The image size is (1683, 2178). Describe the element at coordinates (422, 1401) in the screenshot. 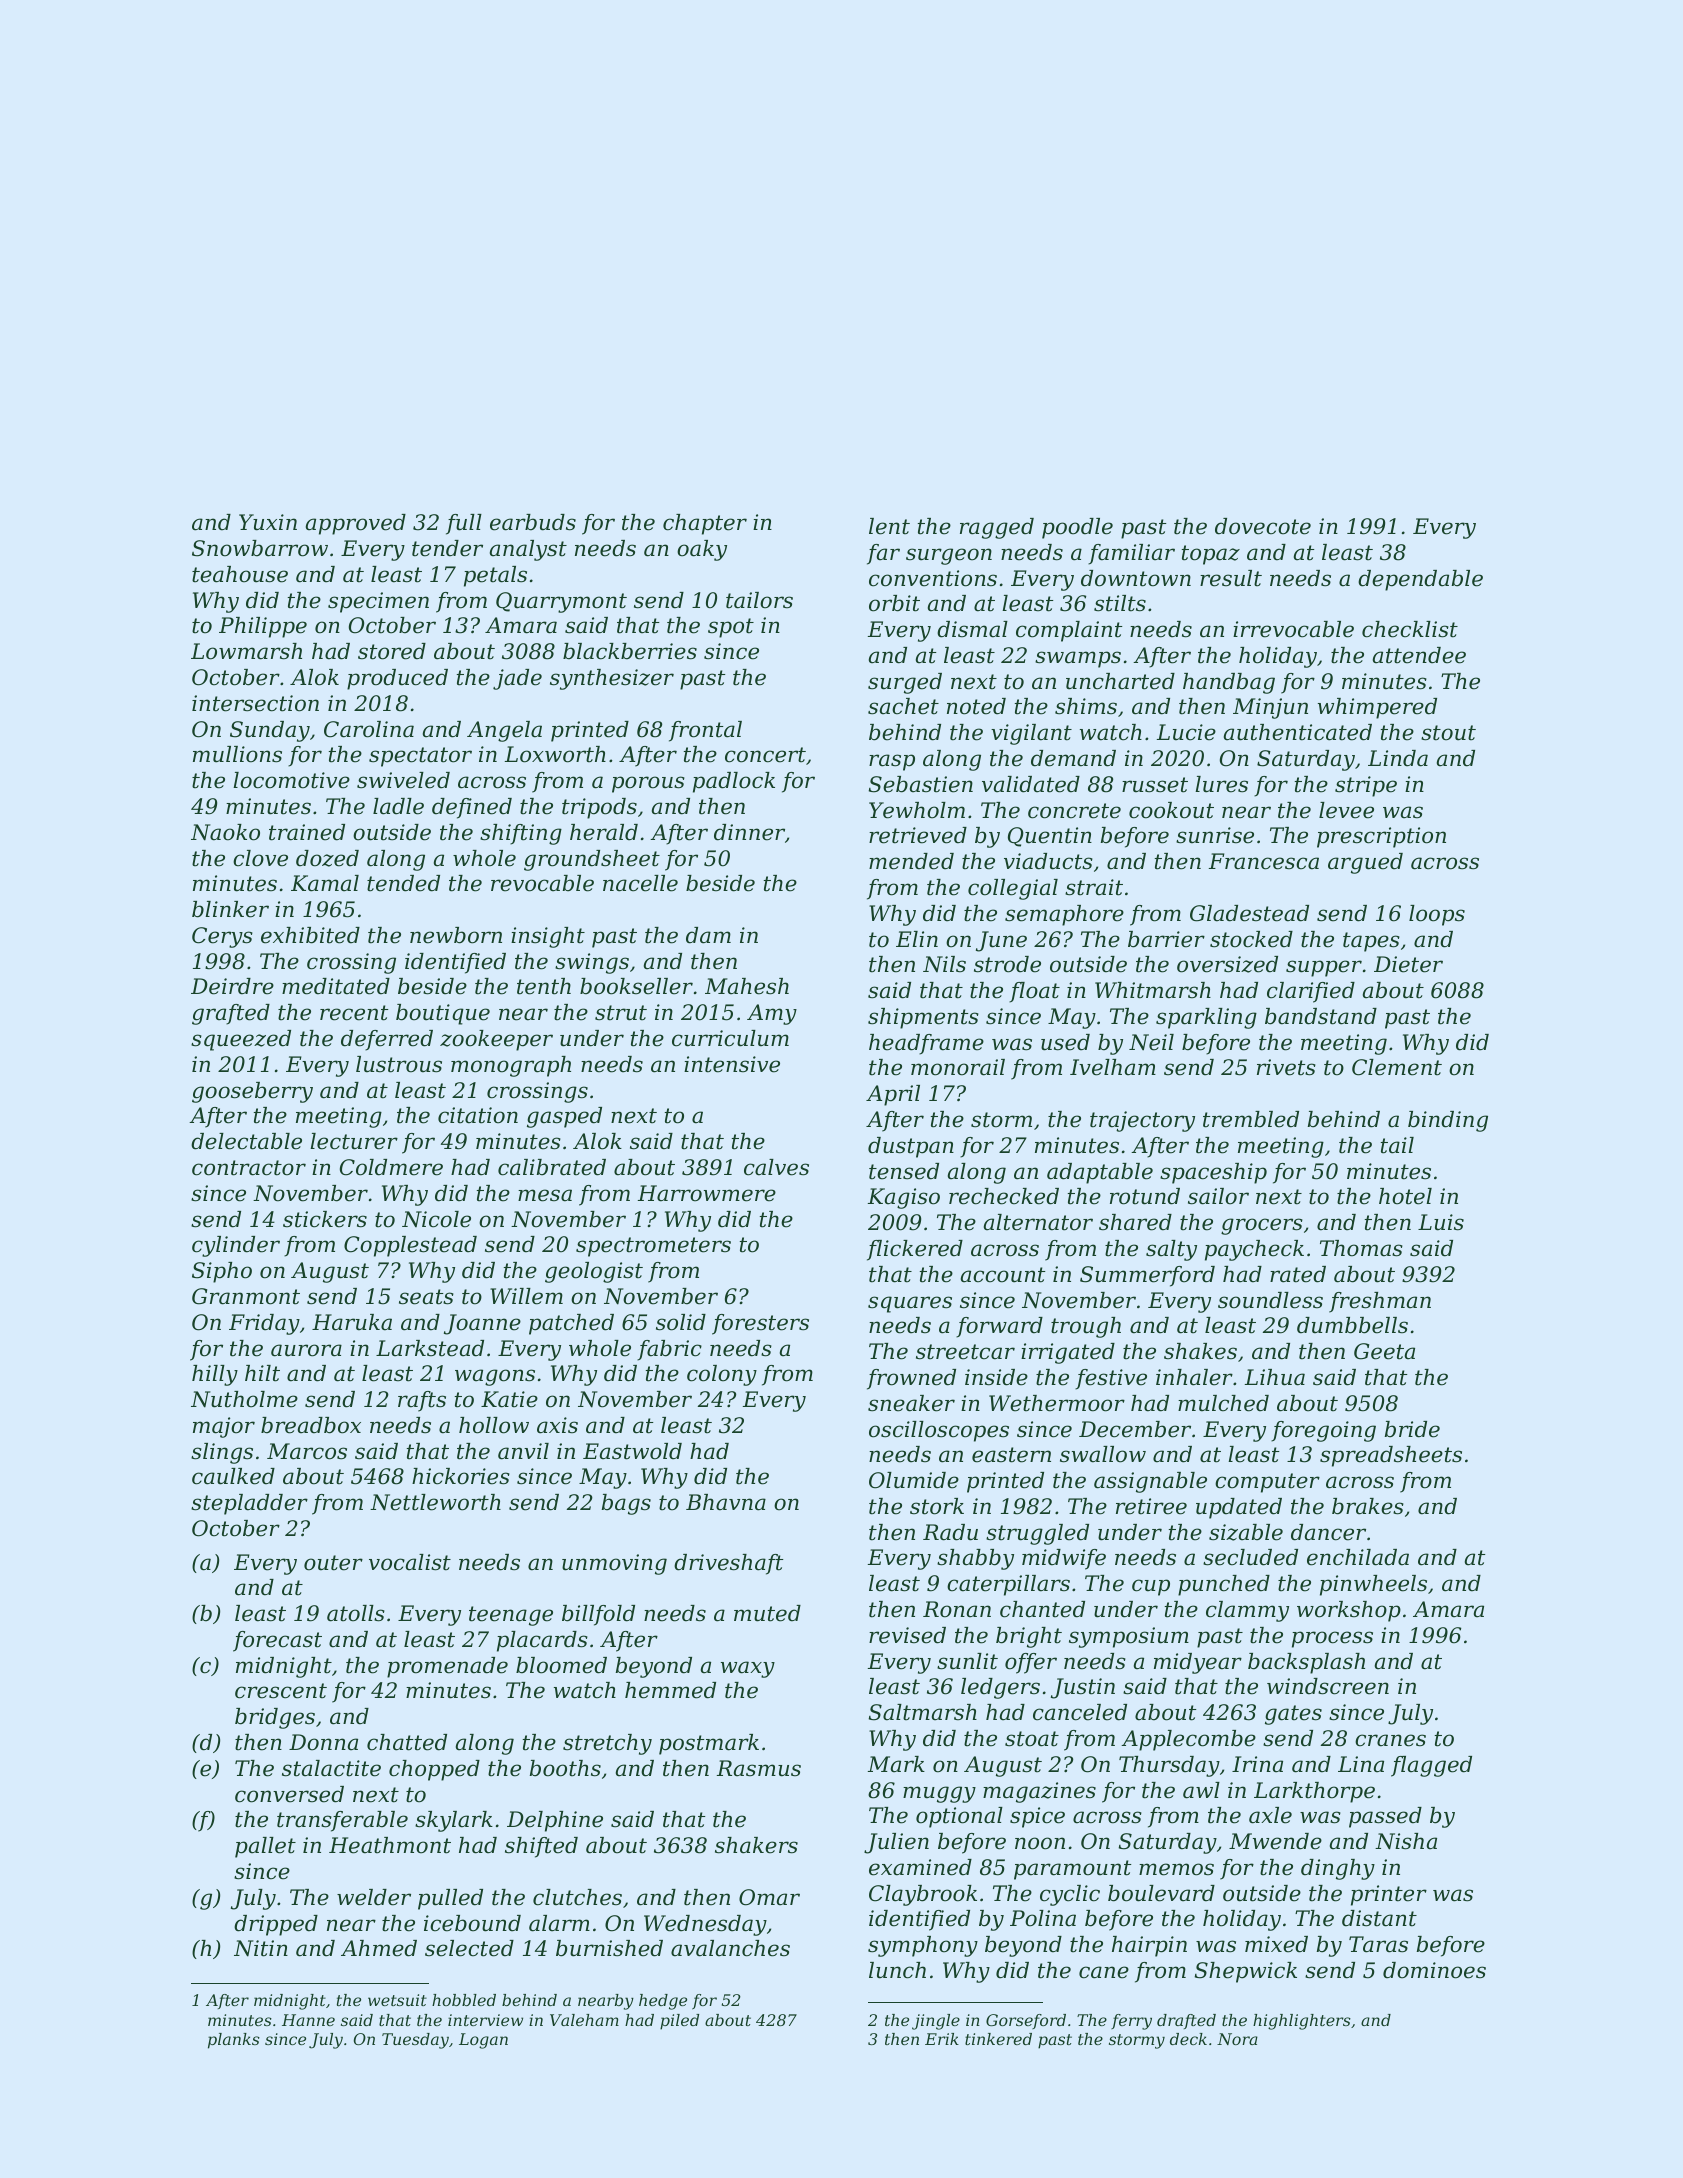

I see `rafts` at that location.
